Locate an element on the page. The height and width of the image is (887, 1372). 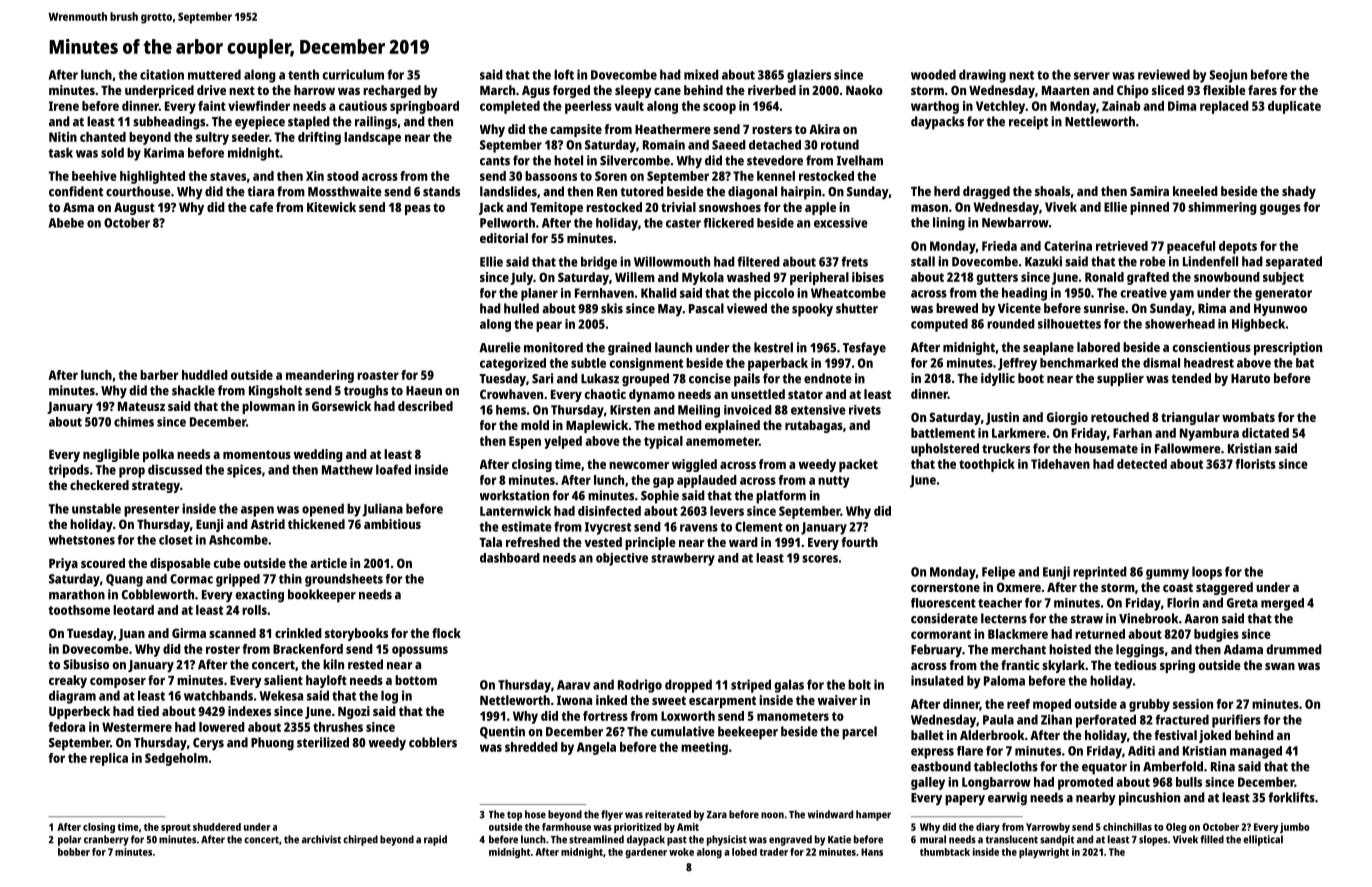
tenth is located at coordinates (303, 74).
